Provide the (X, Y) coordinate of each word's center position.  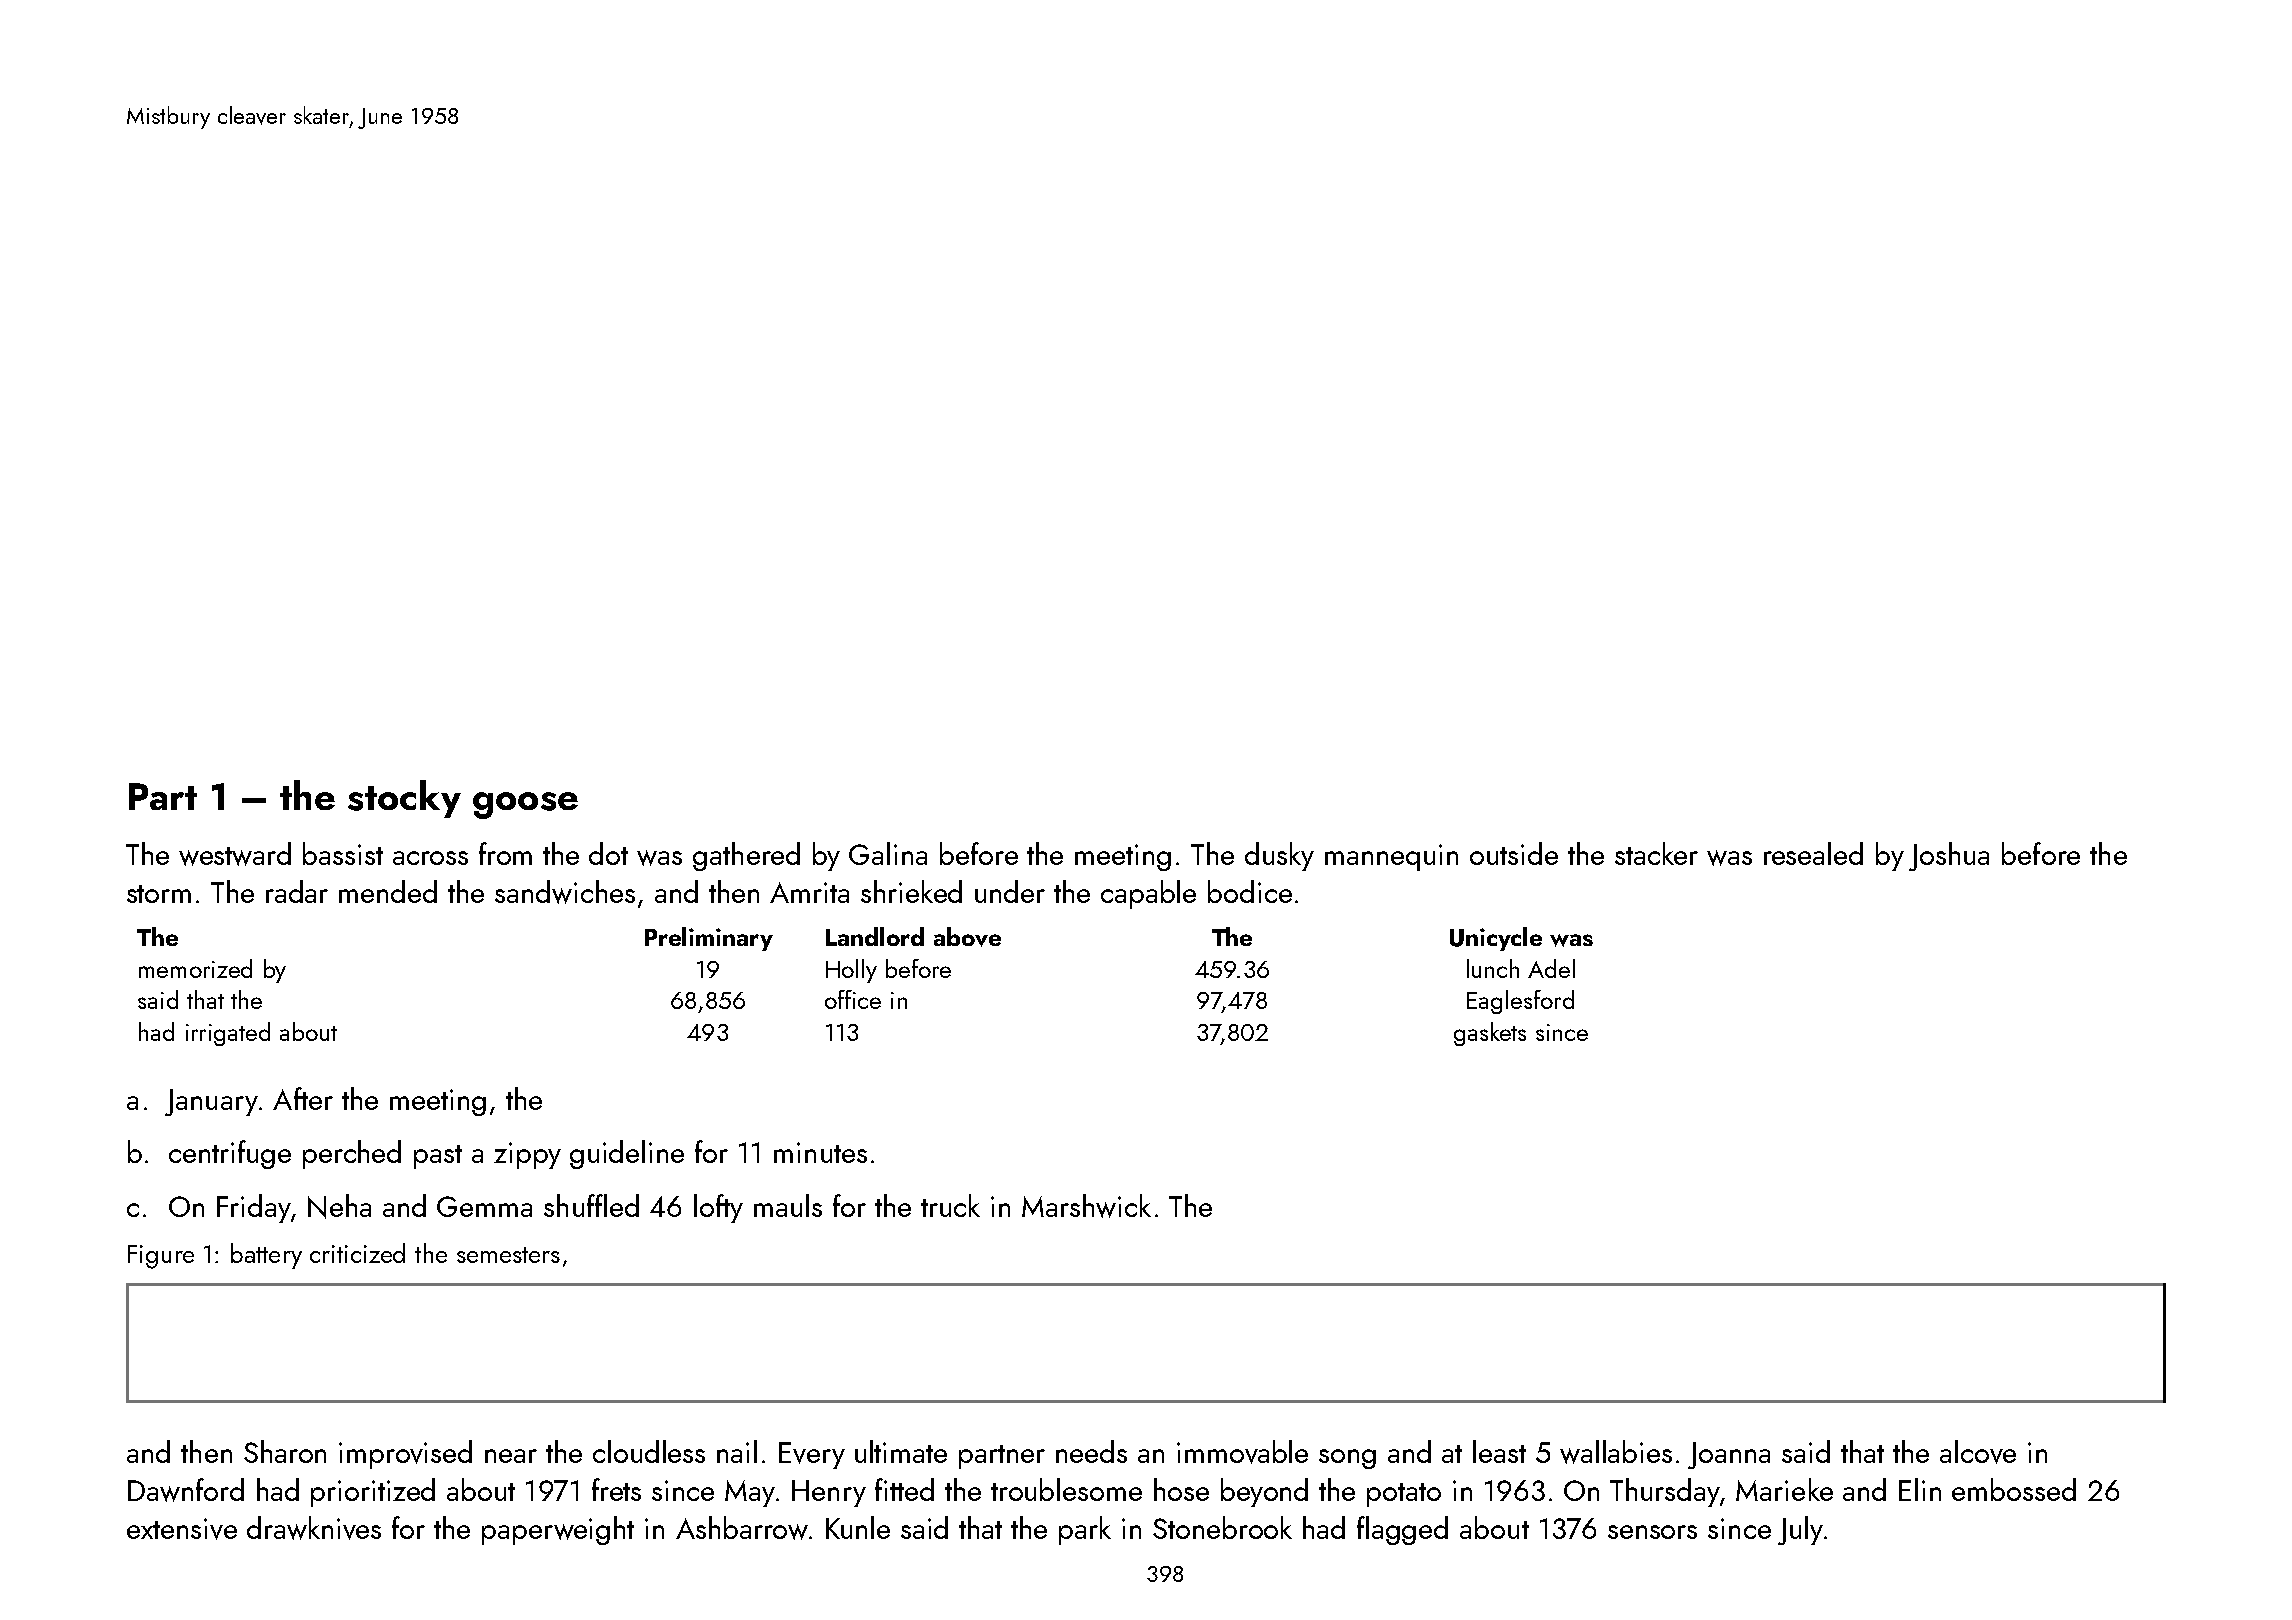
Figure (161, 1257)
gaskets (1490, 1034)
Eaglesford (1520, 1002)
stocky (404, 799)
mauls (788, 1205)
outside (1514, 853)
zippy (527, 1155)
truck (950, 1205)
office (853, 999)
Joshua (1949, 856)
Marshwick (1086, 1206)
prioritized (373, 1492)
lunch (1493, 968)
